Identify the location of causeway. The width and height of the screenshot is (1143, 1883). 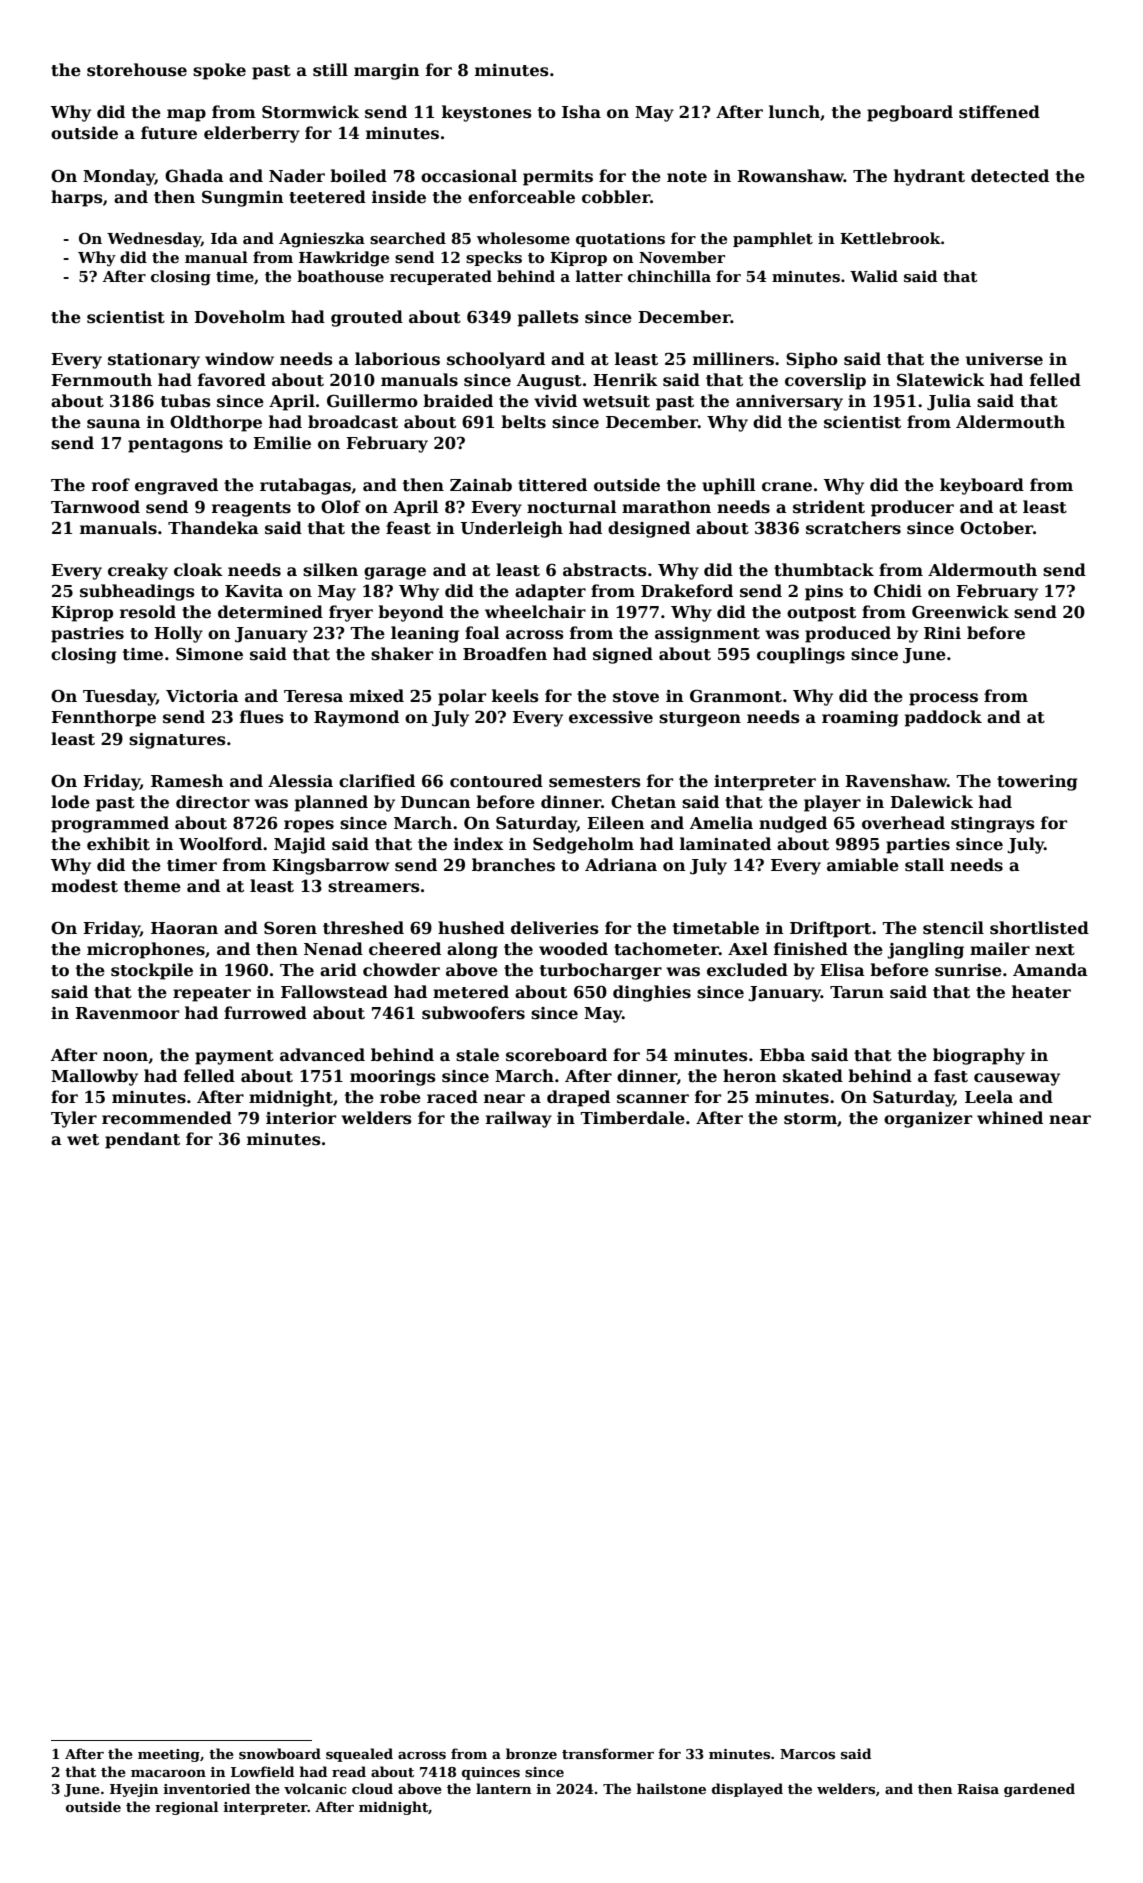
(1017, 1079).
